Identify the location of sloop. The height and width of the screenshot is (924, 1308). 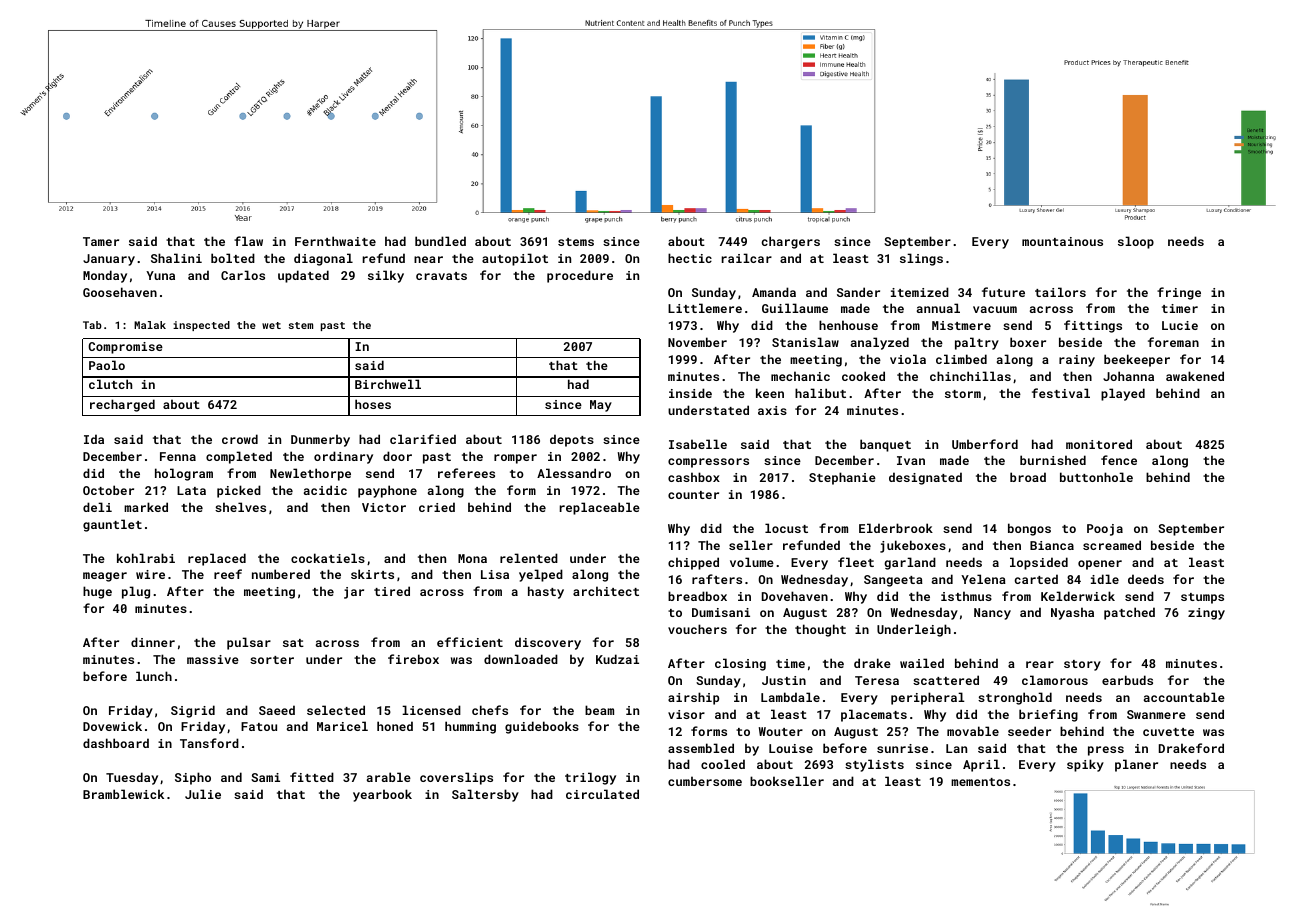
(1136, 242).
